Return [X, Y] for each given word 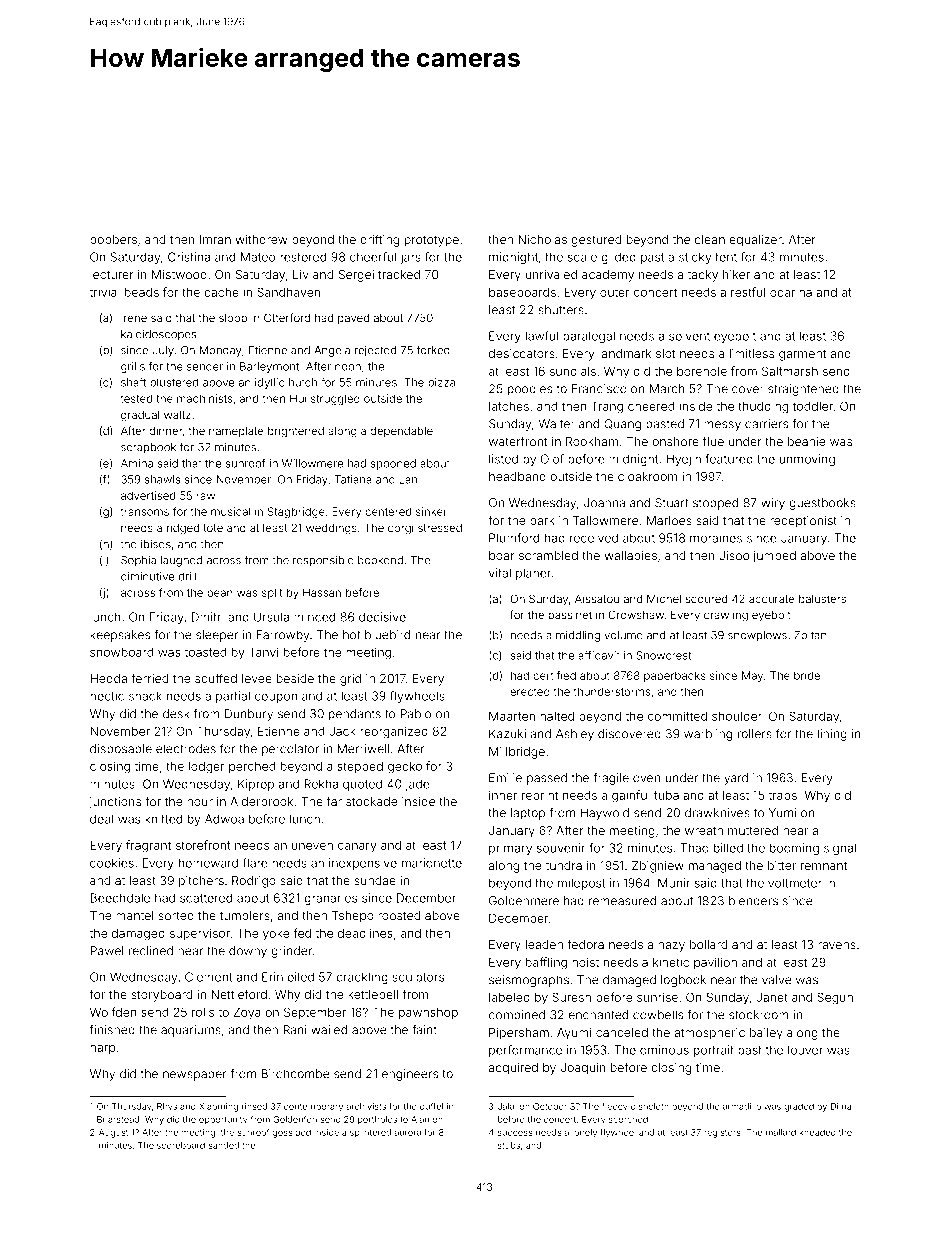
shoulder [737, 716]
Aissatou [597, 598]
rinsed [254, 1106]
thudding [763, 407]
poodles [530, 390]
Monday [221, 351]
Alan [420, 1119]
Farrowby [283, 636]
